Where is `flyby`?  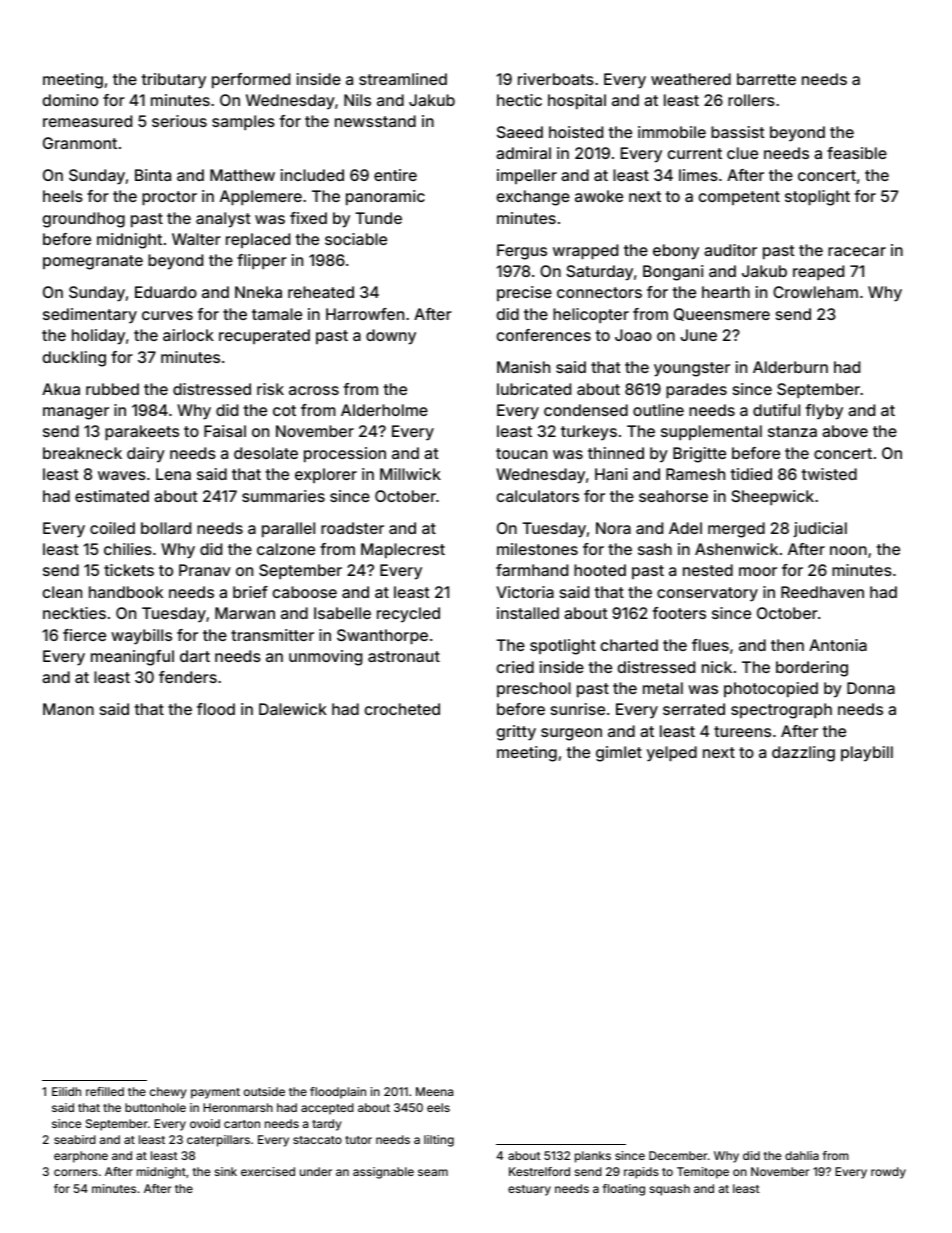
flyby is located at coordinates (824, 412).
